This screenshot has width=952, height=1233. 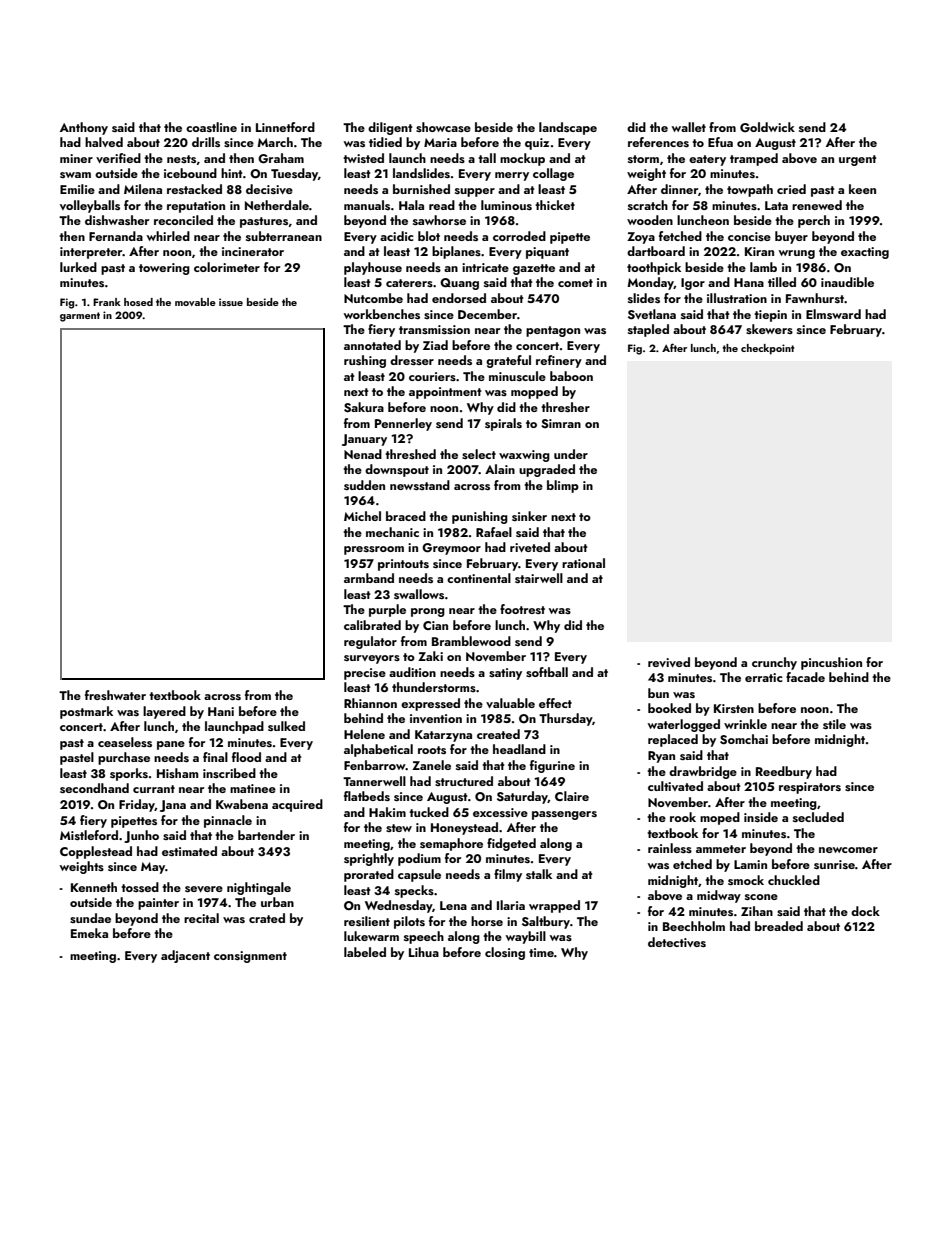 I want to click on Goldwick, so click(x=767, y=127).
